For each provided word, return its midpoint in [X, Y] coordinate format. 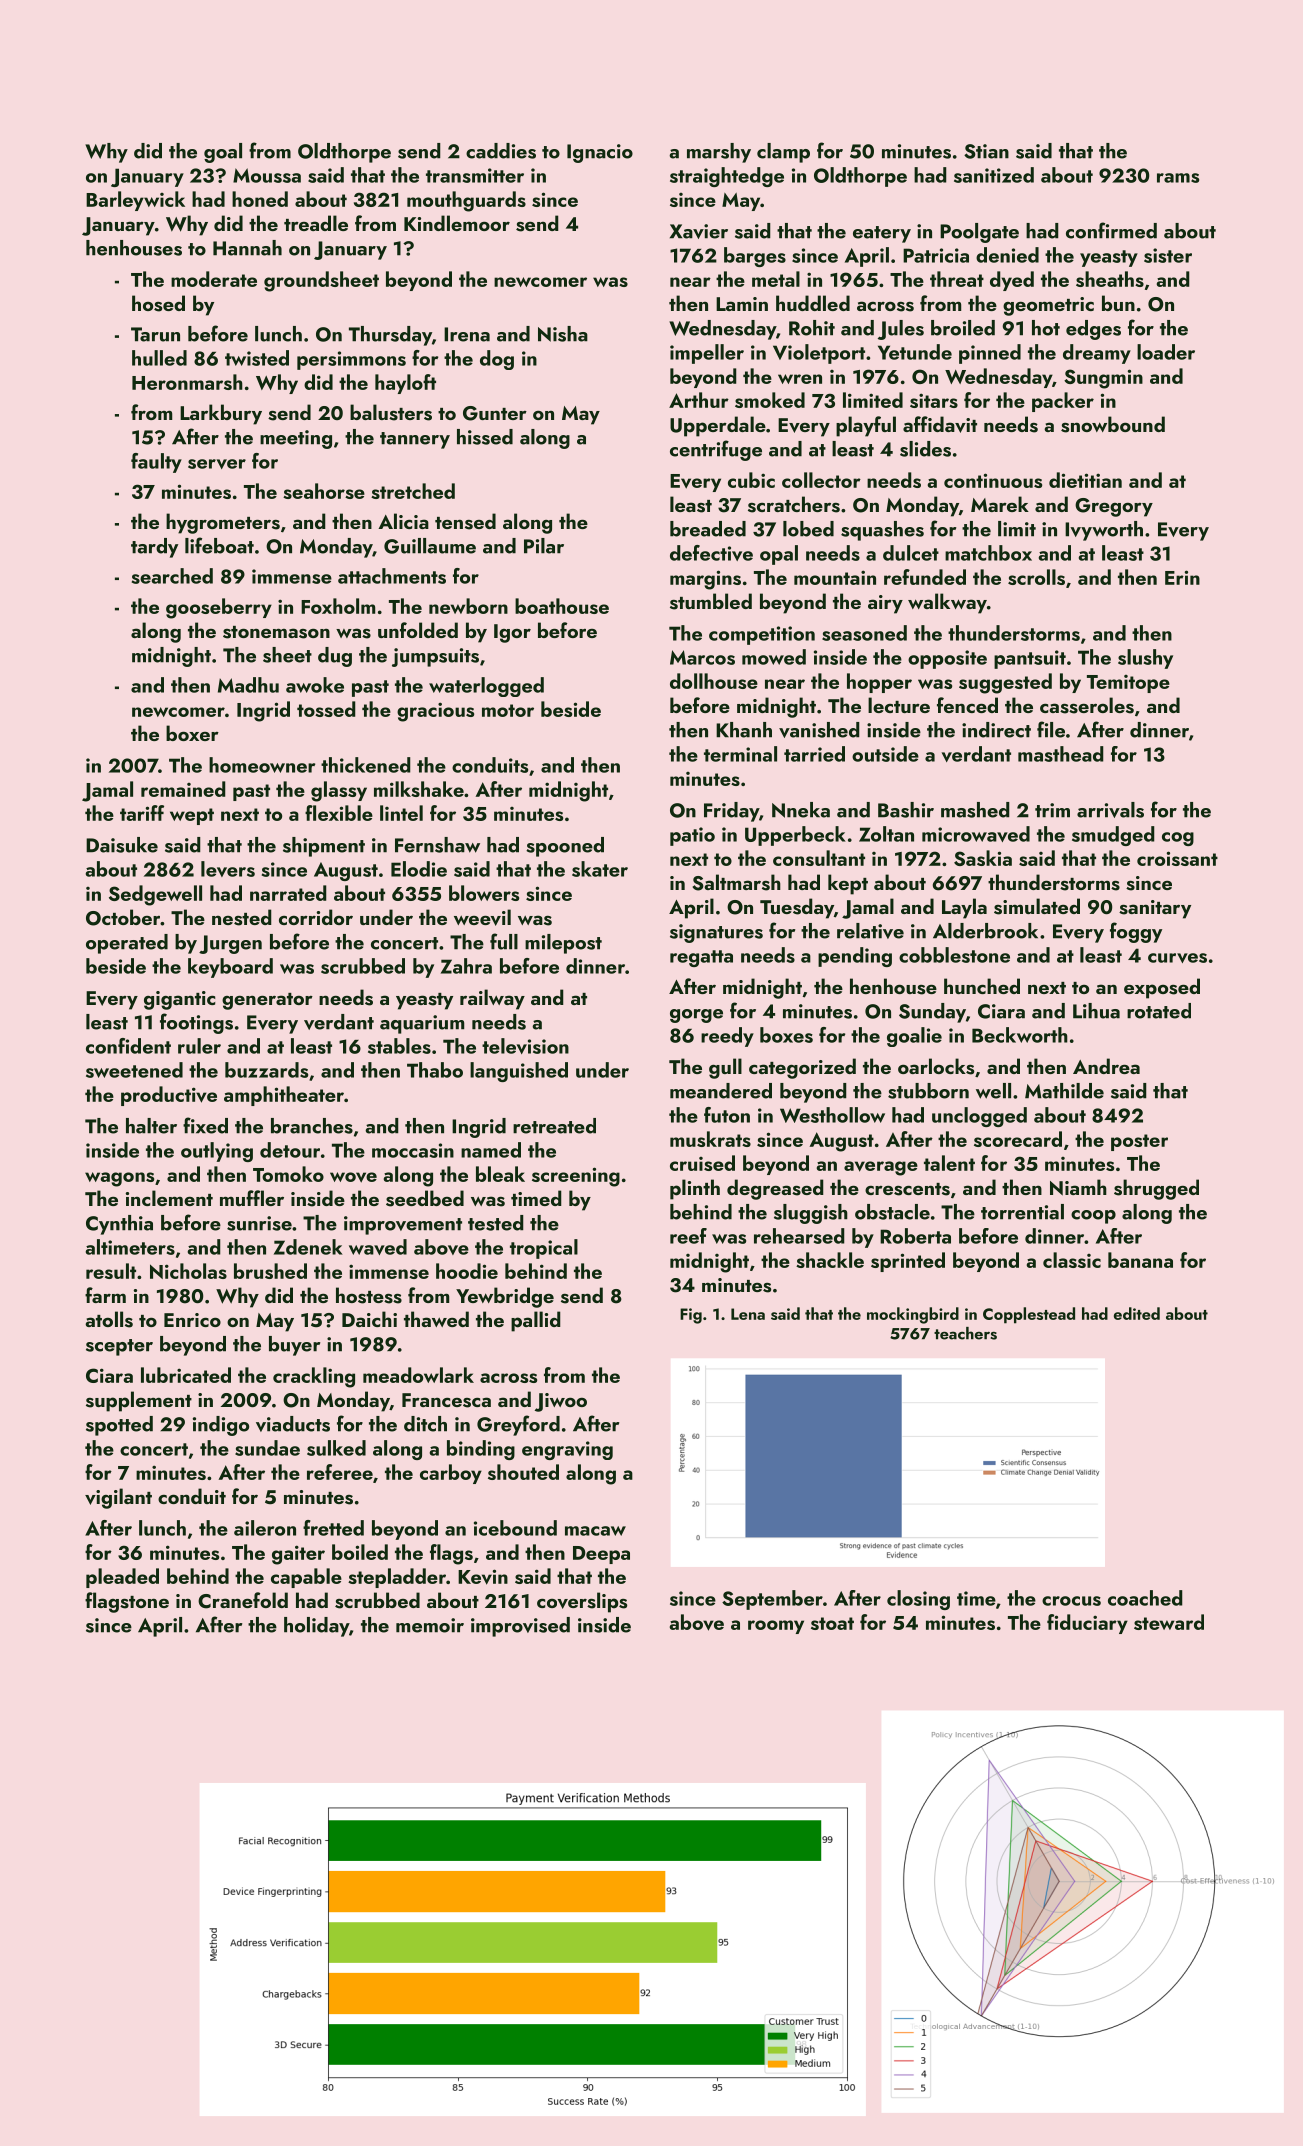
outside [885, 754]
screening [576, 1177]
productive [169, 1096]
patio [692, 836]
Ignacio [600, 153]
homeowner [262, 765]
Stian [986, 151]
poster [1139, 1142]
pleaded [122, 1578]
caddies [501, 151]
